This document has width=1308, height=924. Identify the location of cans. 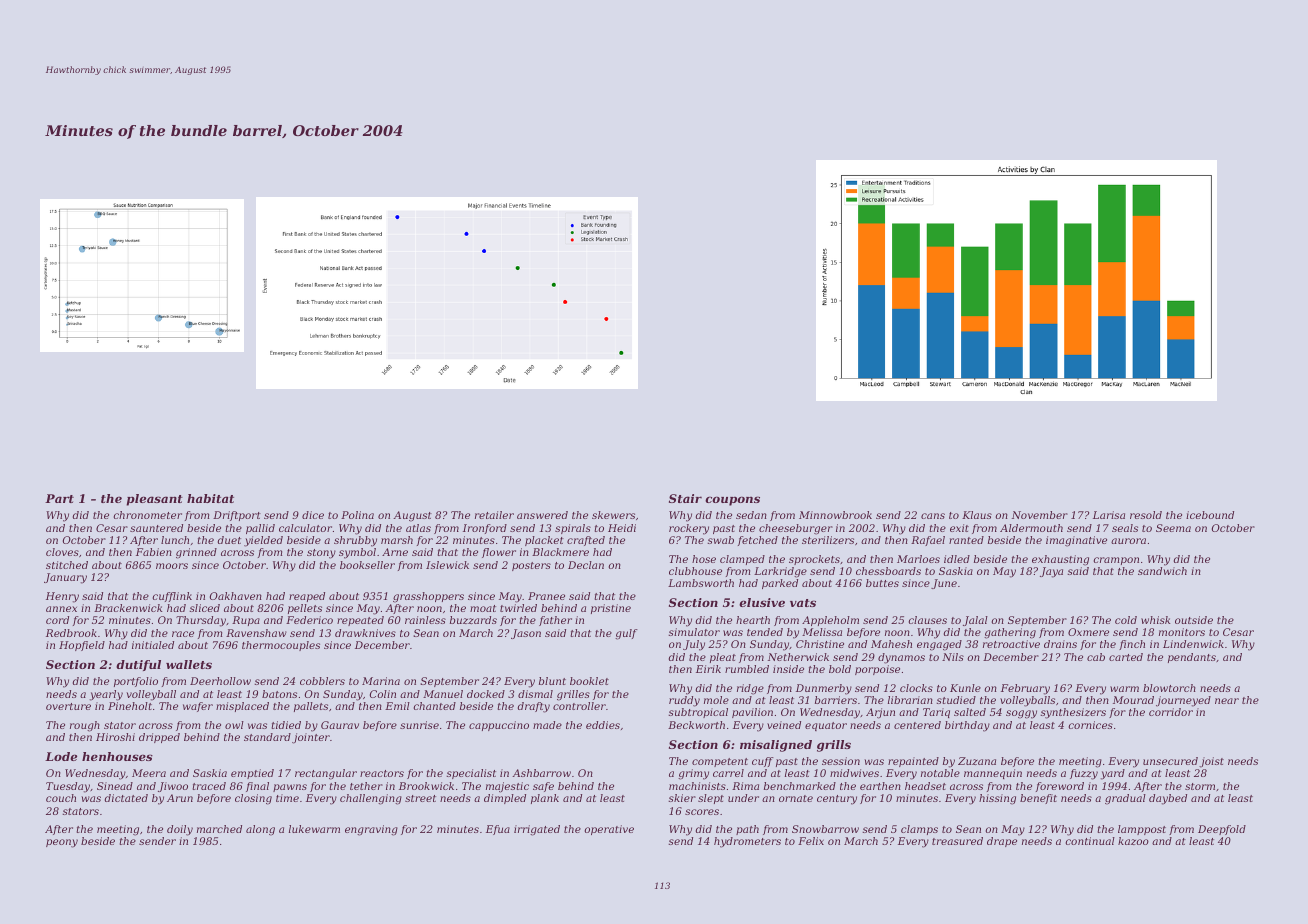
(933, 516).
